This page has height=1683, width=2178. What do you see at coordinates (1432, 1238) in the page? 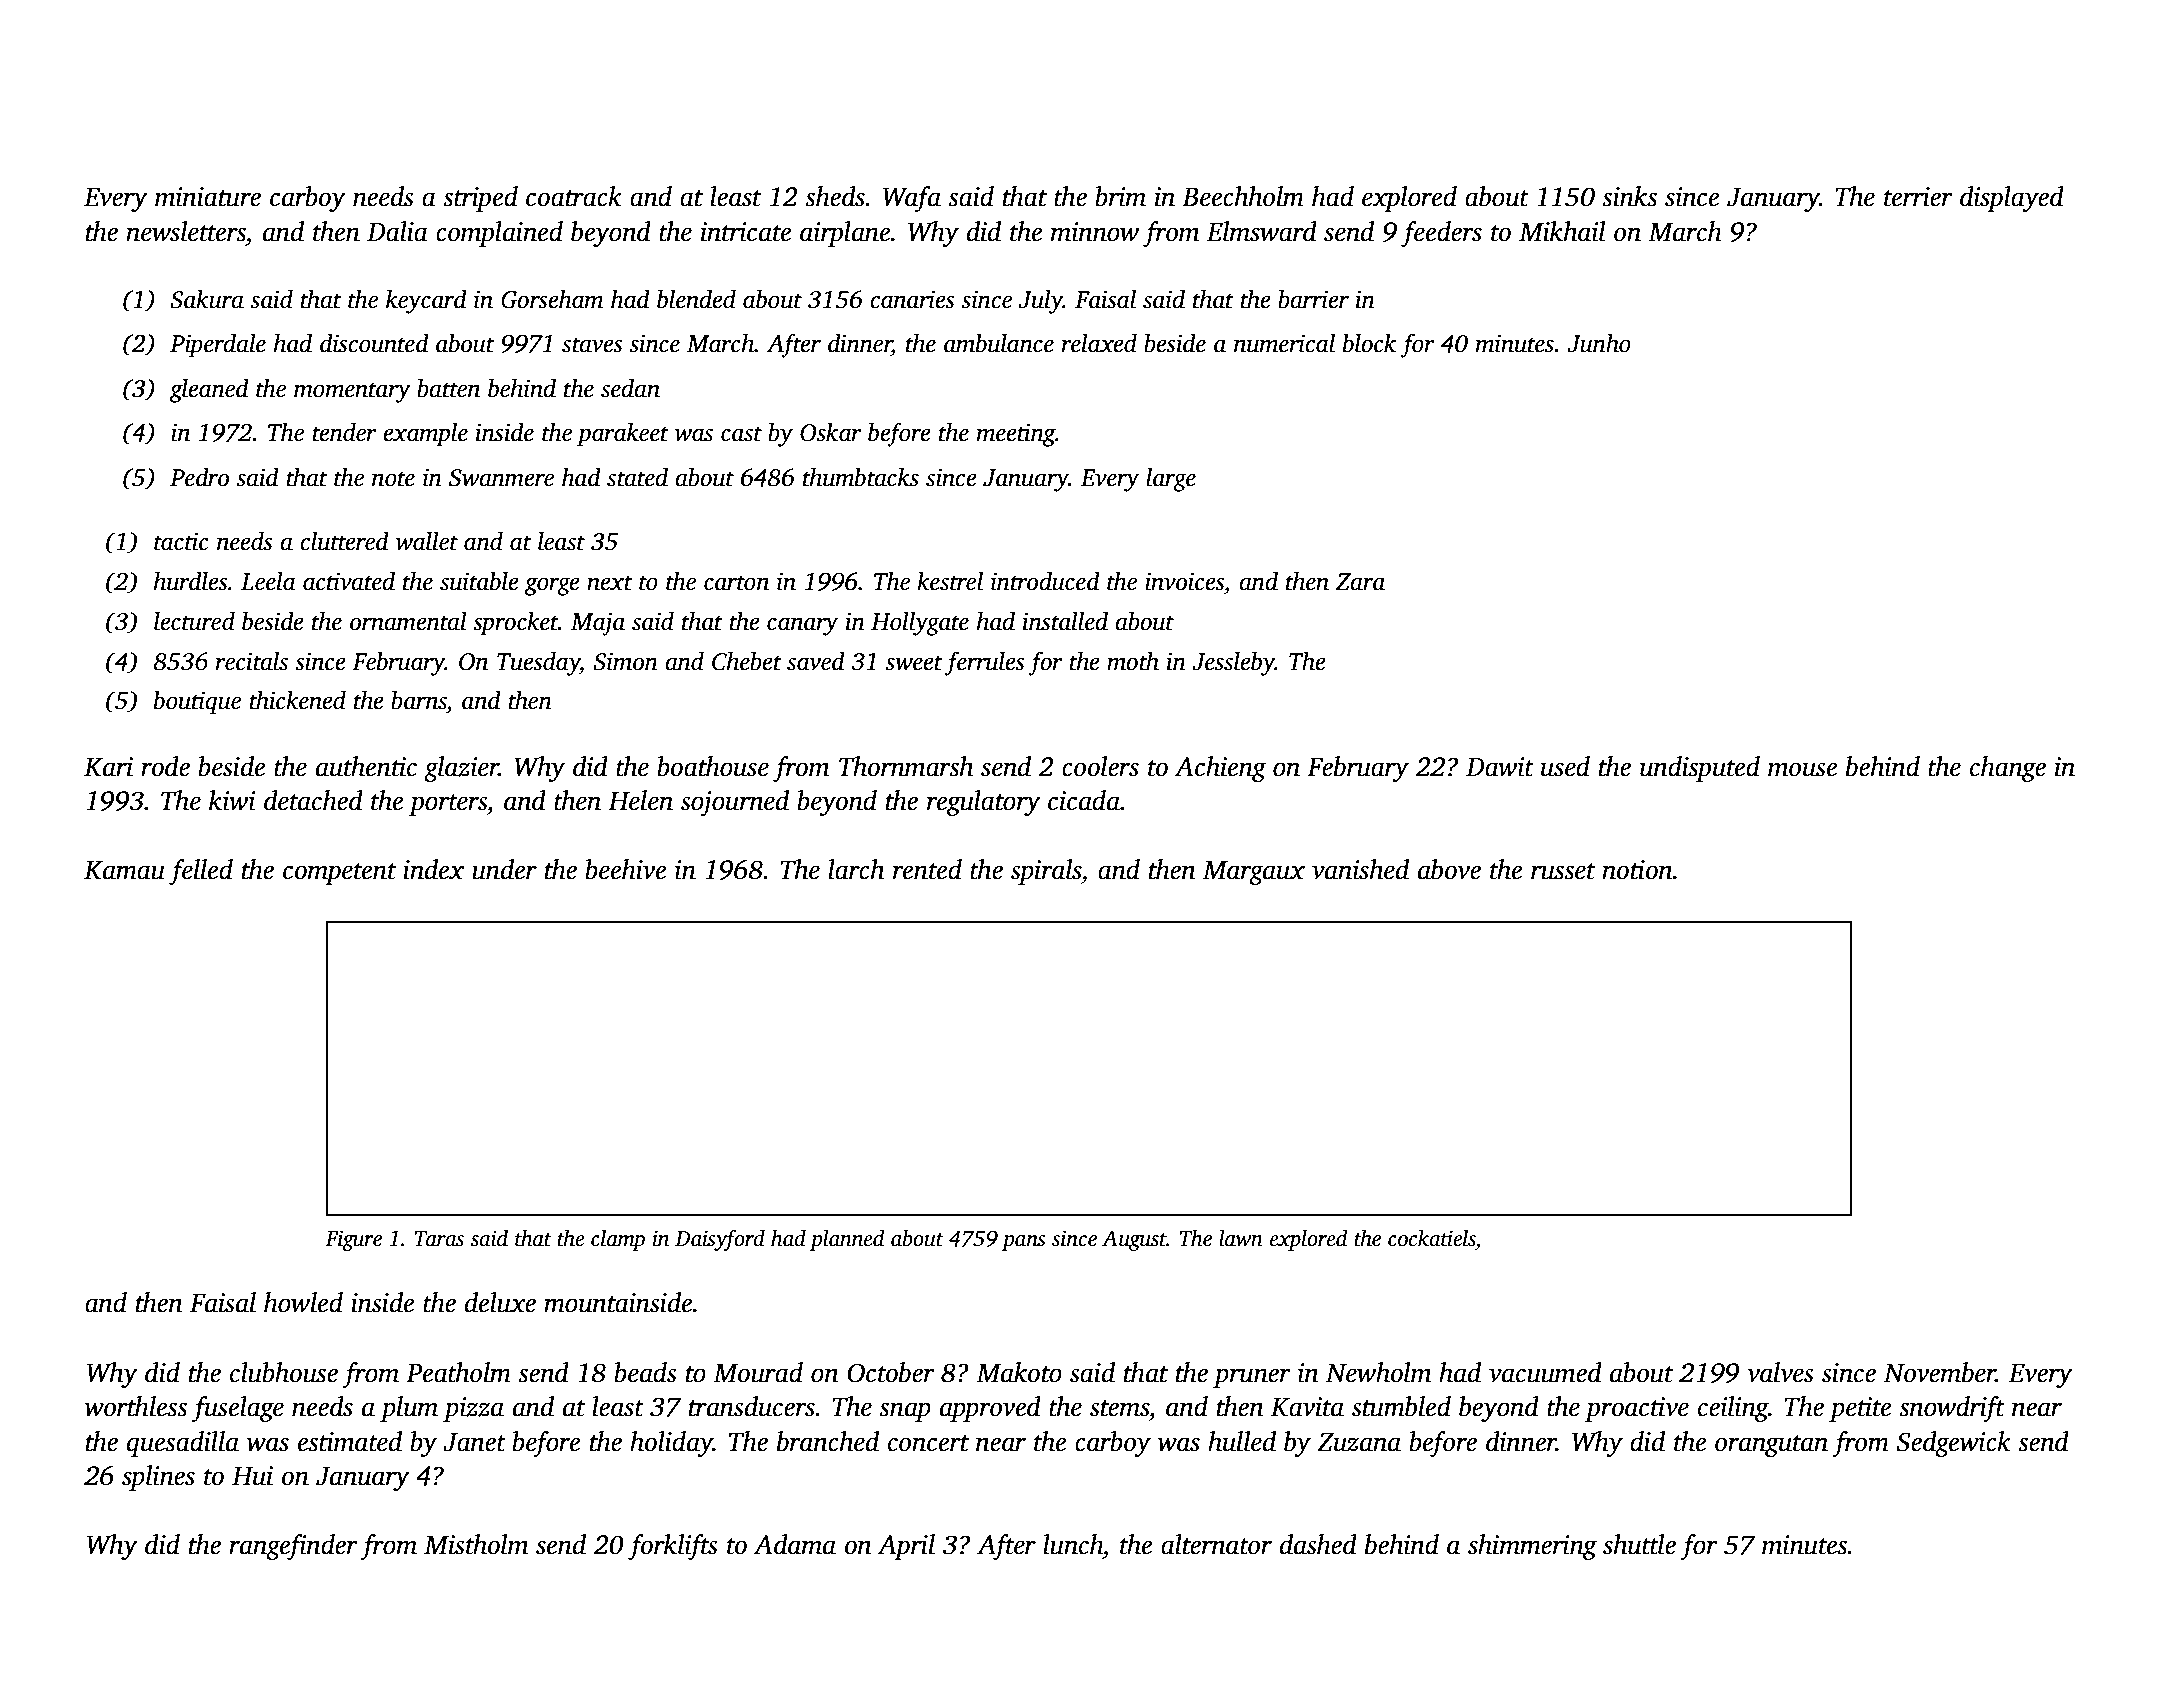
I see `cockatiels` at bounding box center [1432, 1238].
